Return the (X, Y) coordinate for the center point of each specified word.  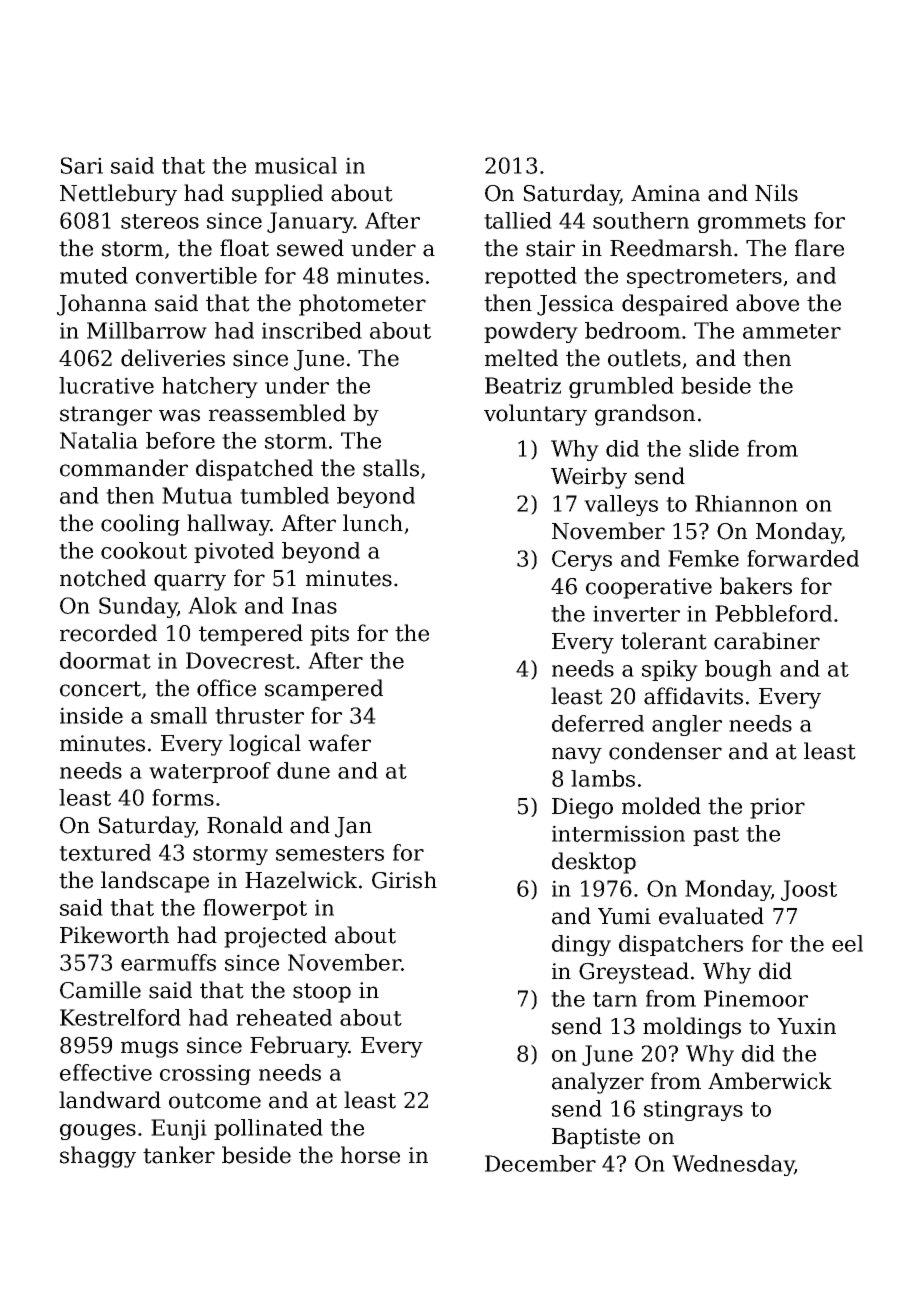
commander (124, 468)
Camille (100, 990)
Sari (82, 165)
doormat (105, 660)
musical (296, 165)
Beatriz (523, 385)
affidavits (693, 696)
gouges (98, 1132)
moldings (692, 1028)
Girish (404, 880)
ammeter (792, 331)
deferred (598, 723)
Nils (776, 193)
